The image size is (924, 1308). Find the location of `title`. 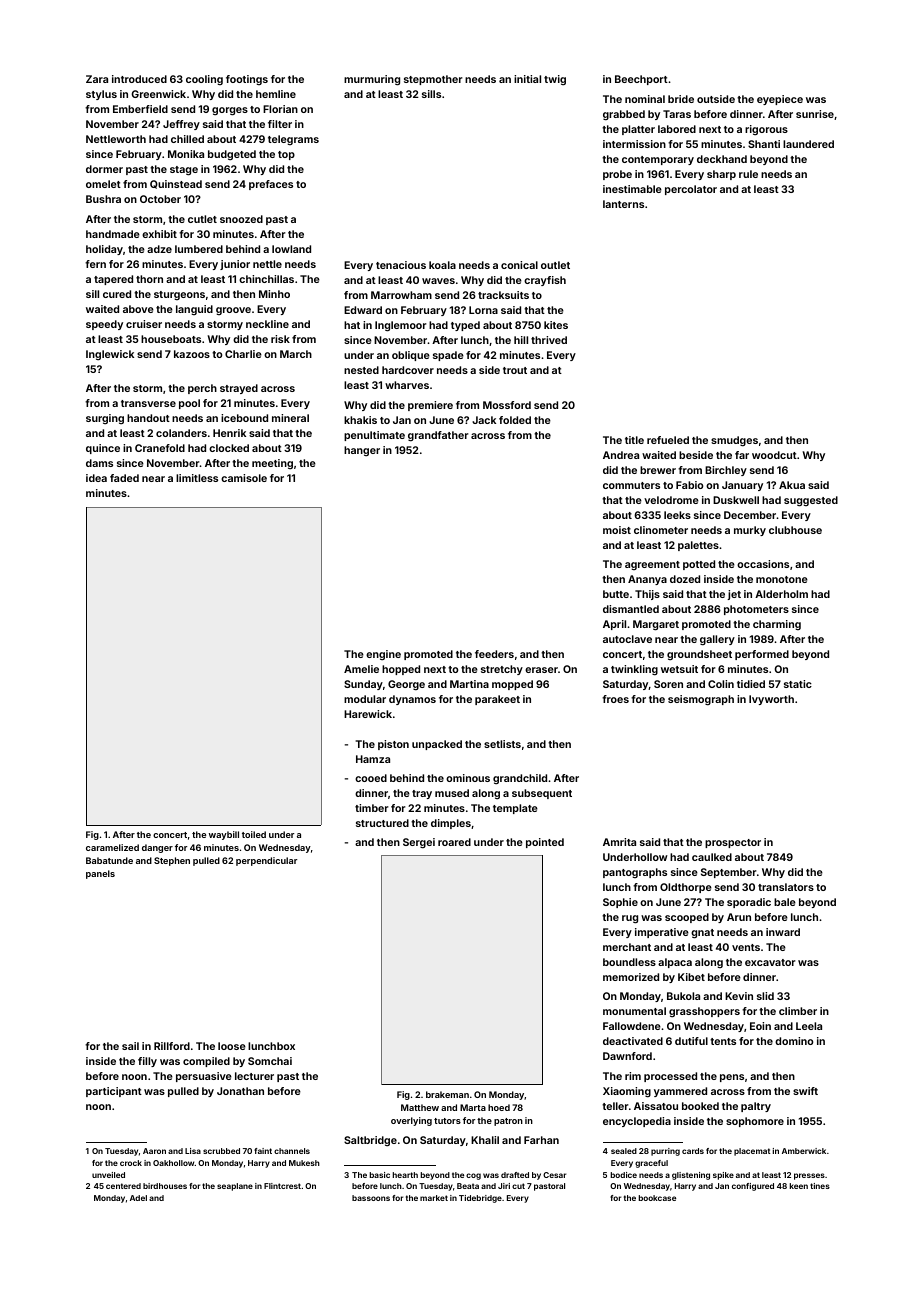

title is located at coordinates (634, 440).
